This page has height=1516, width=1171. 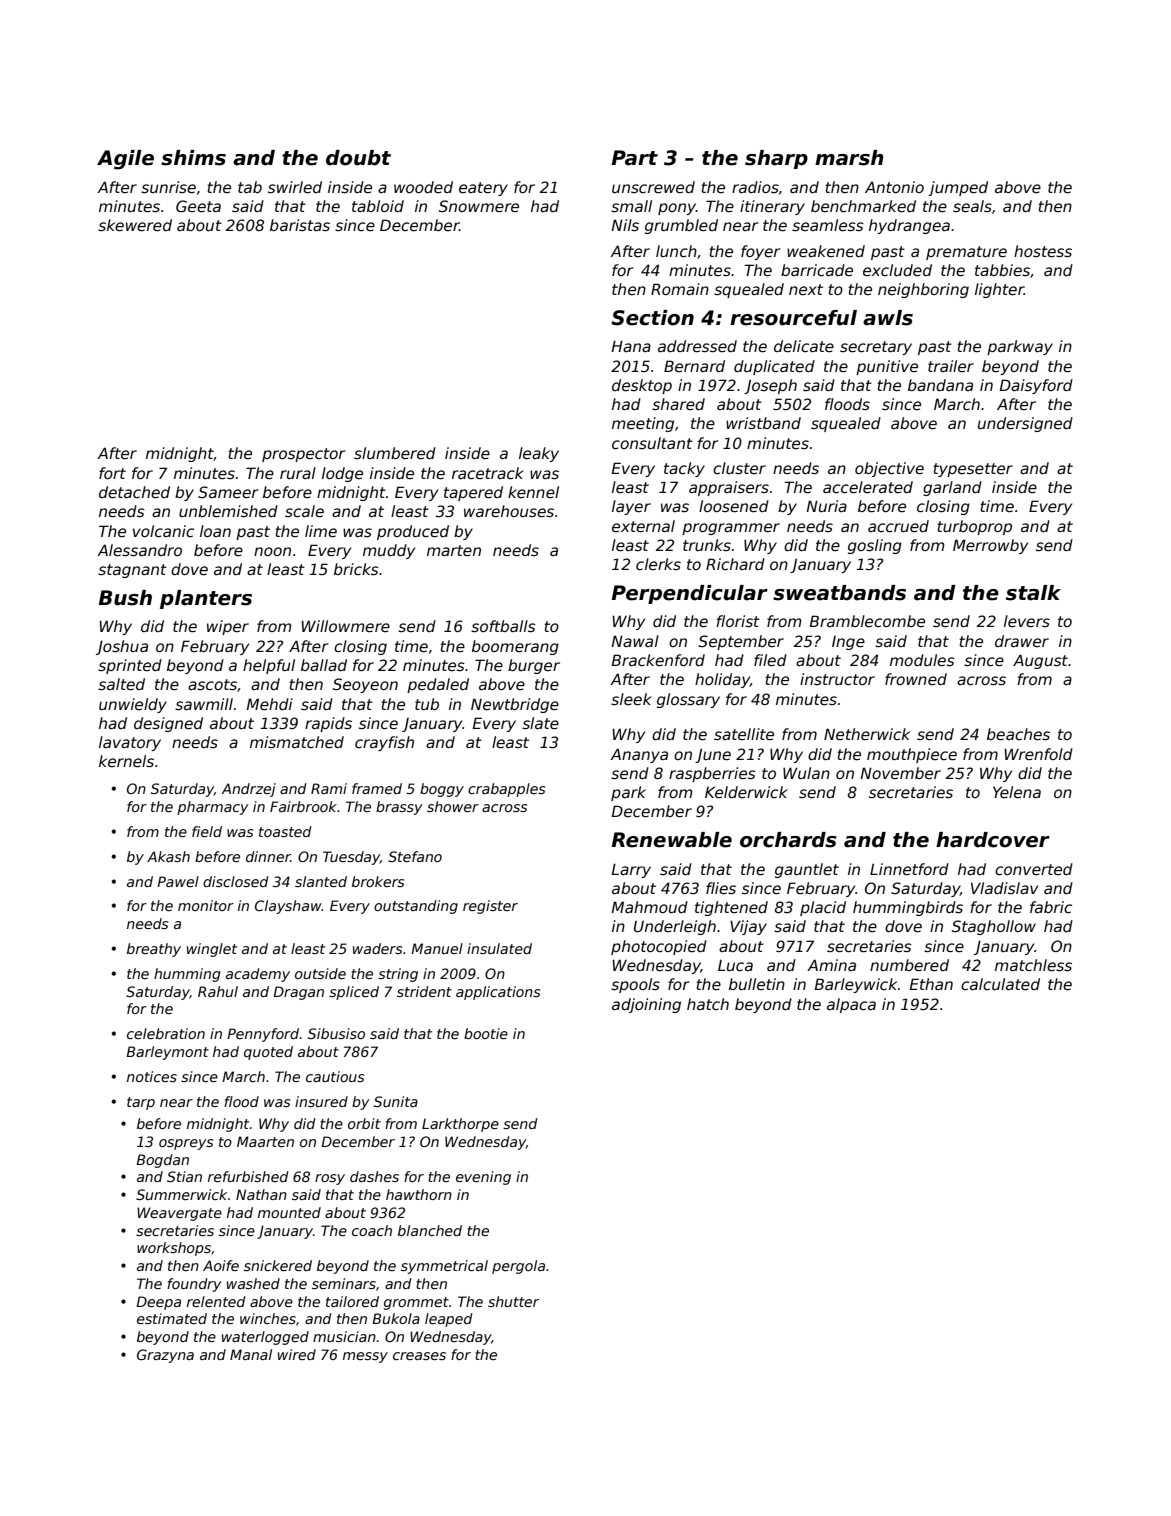 What do you see at coordinates (479, 206) in the page?
I see `Snowmere` at bounding box center [479, 206].
